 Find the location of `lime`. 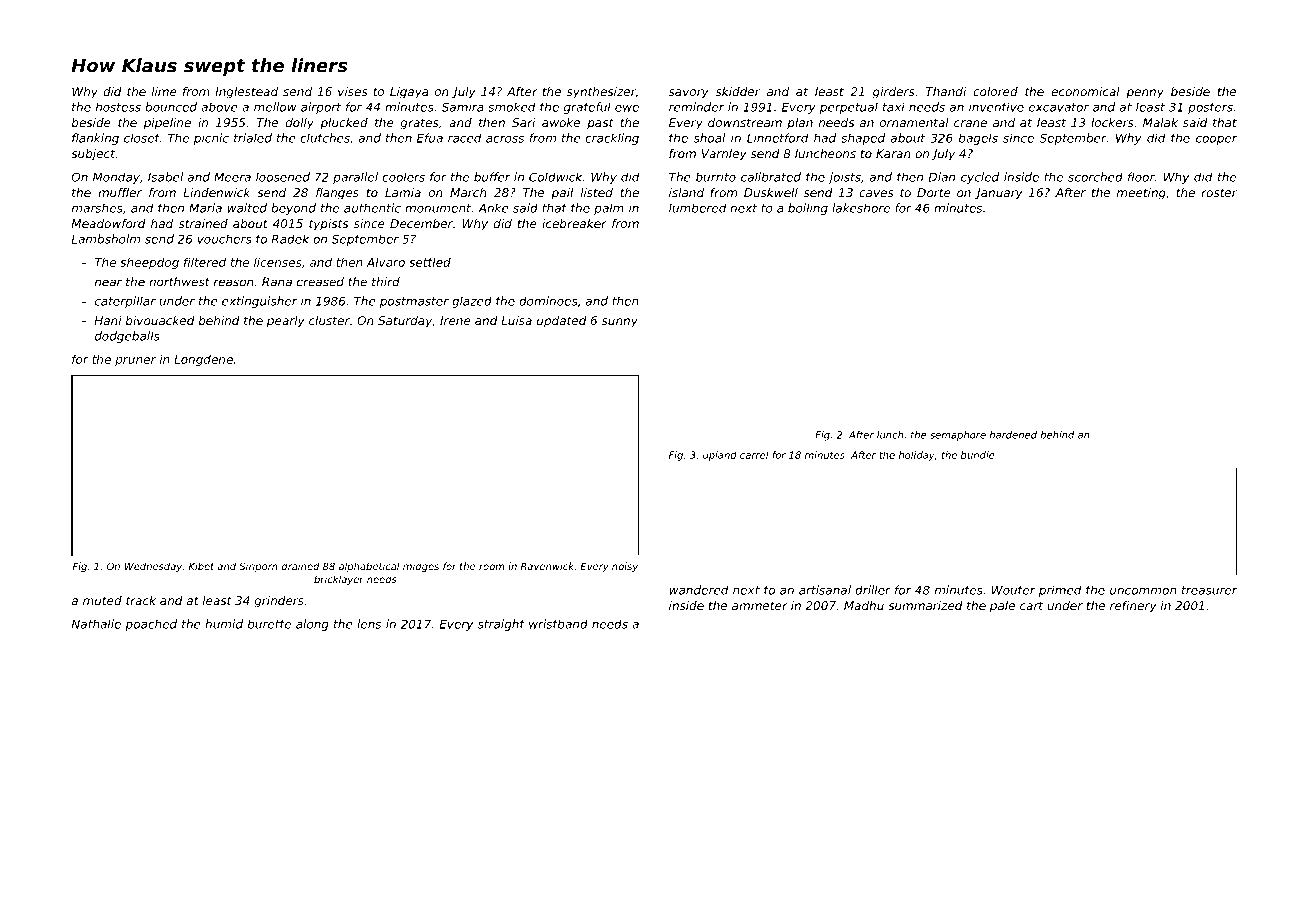

lime is located at coordinates (164, 91).
